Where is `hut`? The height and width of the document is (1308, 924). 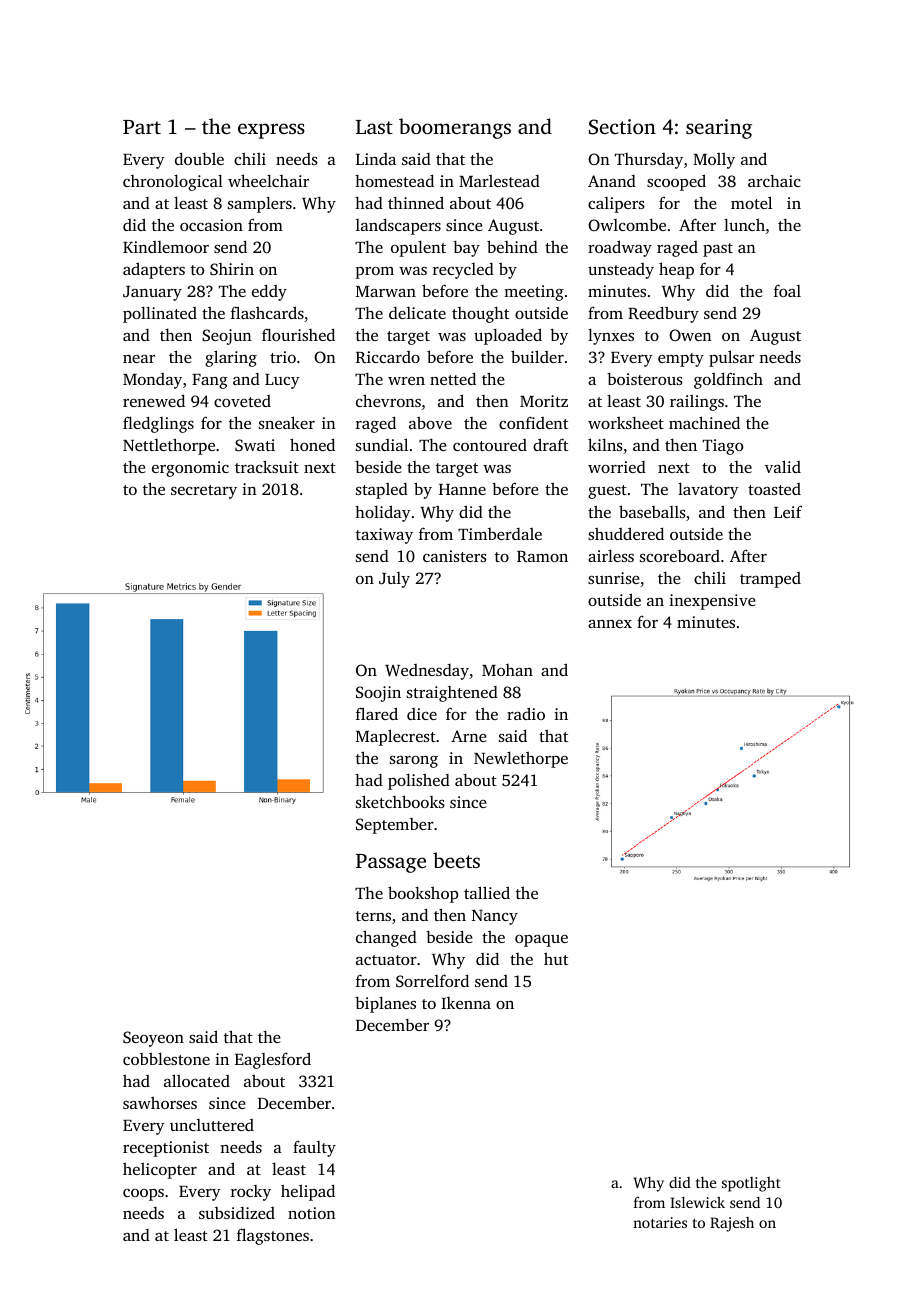
hut is located at coordinates (556, 959).
